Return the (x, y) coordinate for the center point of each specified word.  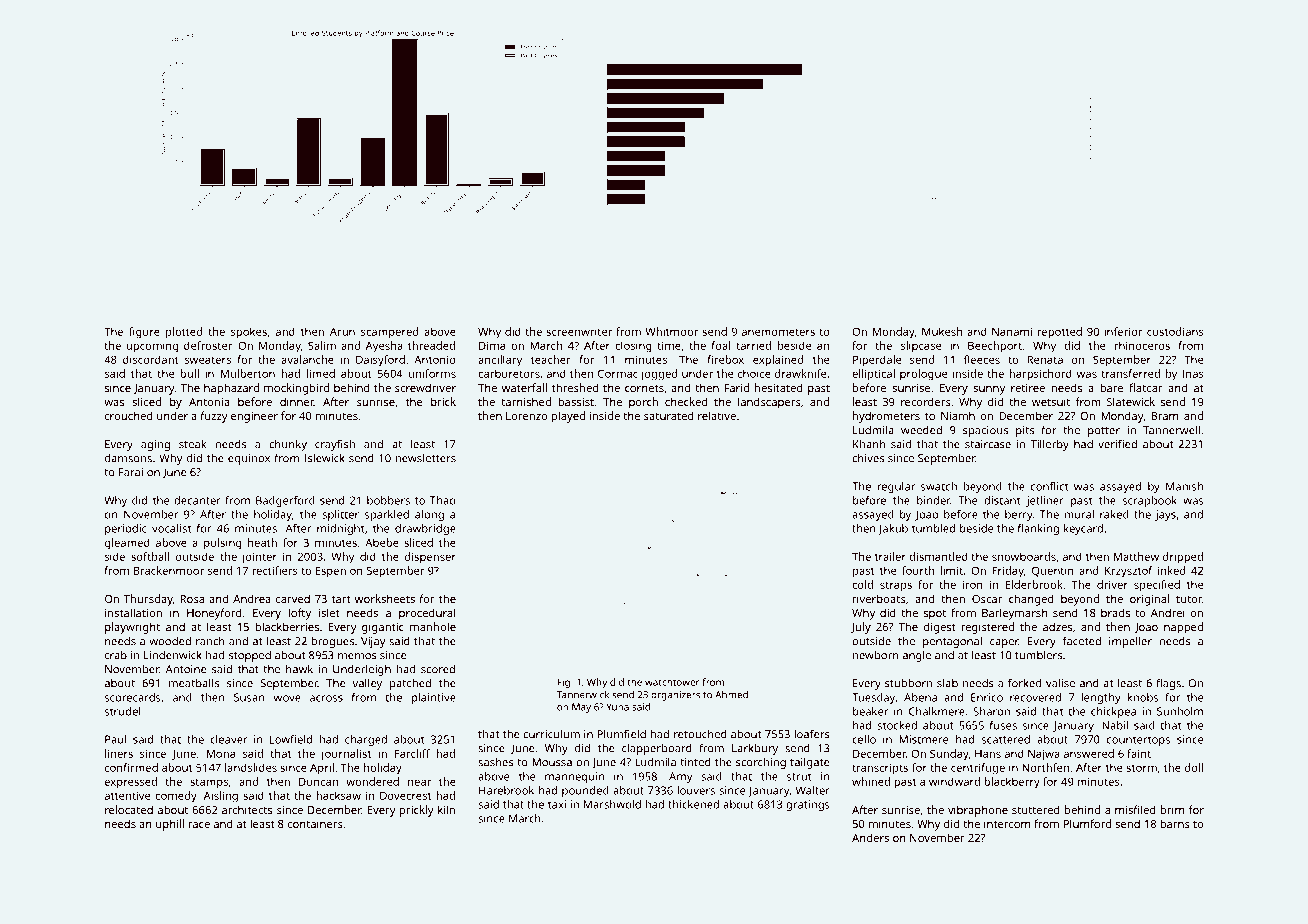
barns (1175, 823)
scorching (761, 763)
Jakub (893, 529)
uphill (170, 825)
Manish (1184, 486)
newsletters (426, 458)
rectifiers (275, 570)
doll (1194, 767)
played (568, 417)
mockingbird (296, 389)
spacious (985, 431)
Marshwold (612, 804)
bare (1111, 387)
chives (868, 458)
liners (119, 753)
